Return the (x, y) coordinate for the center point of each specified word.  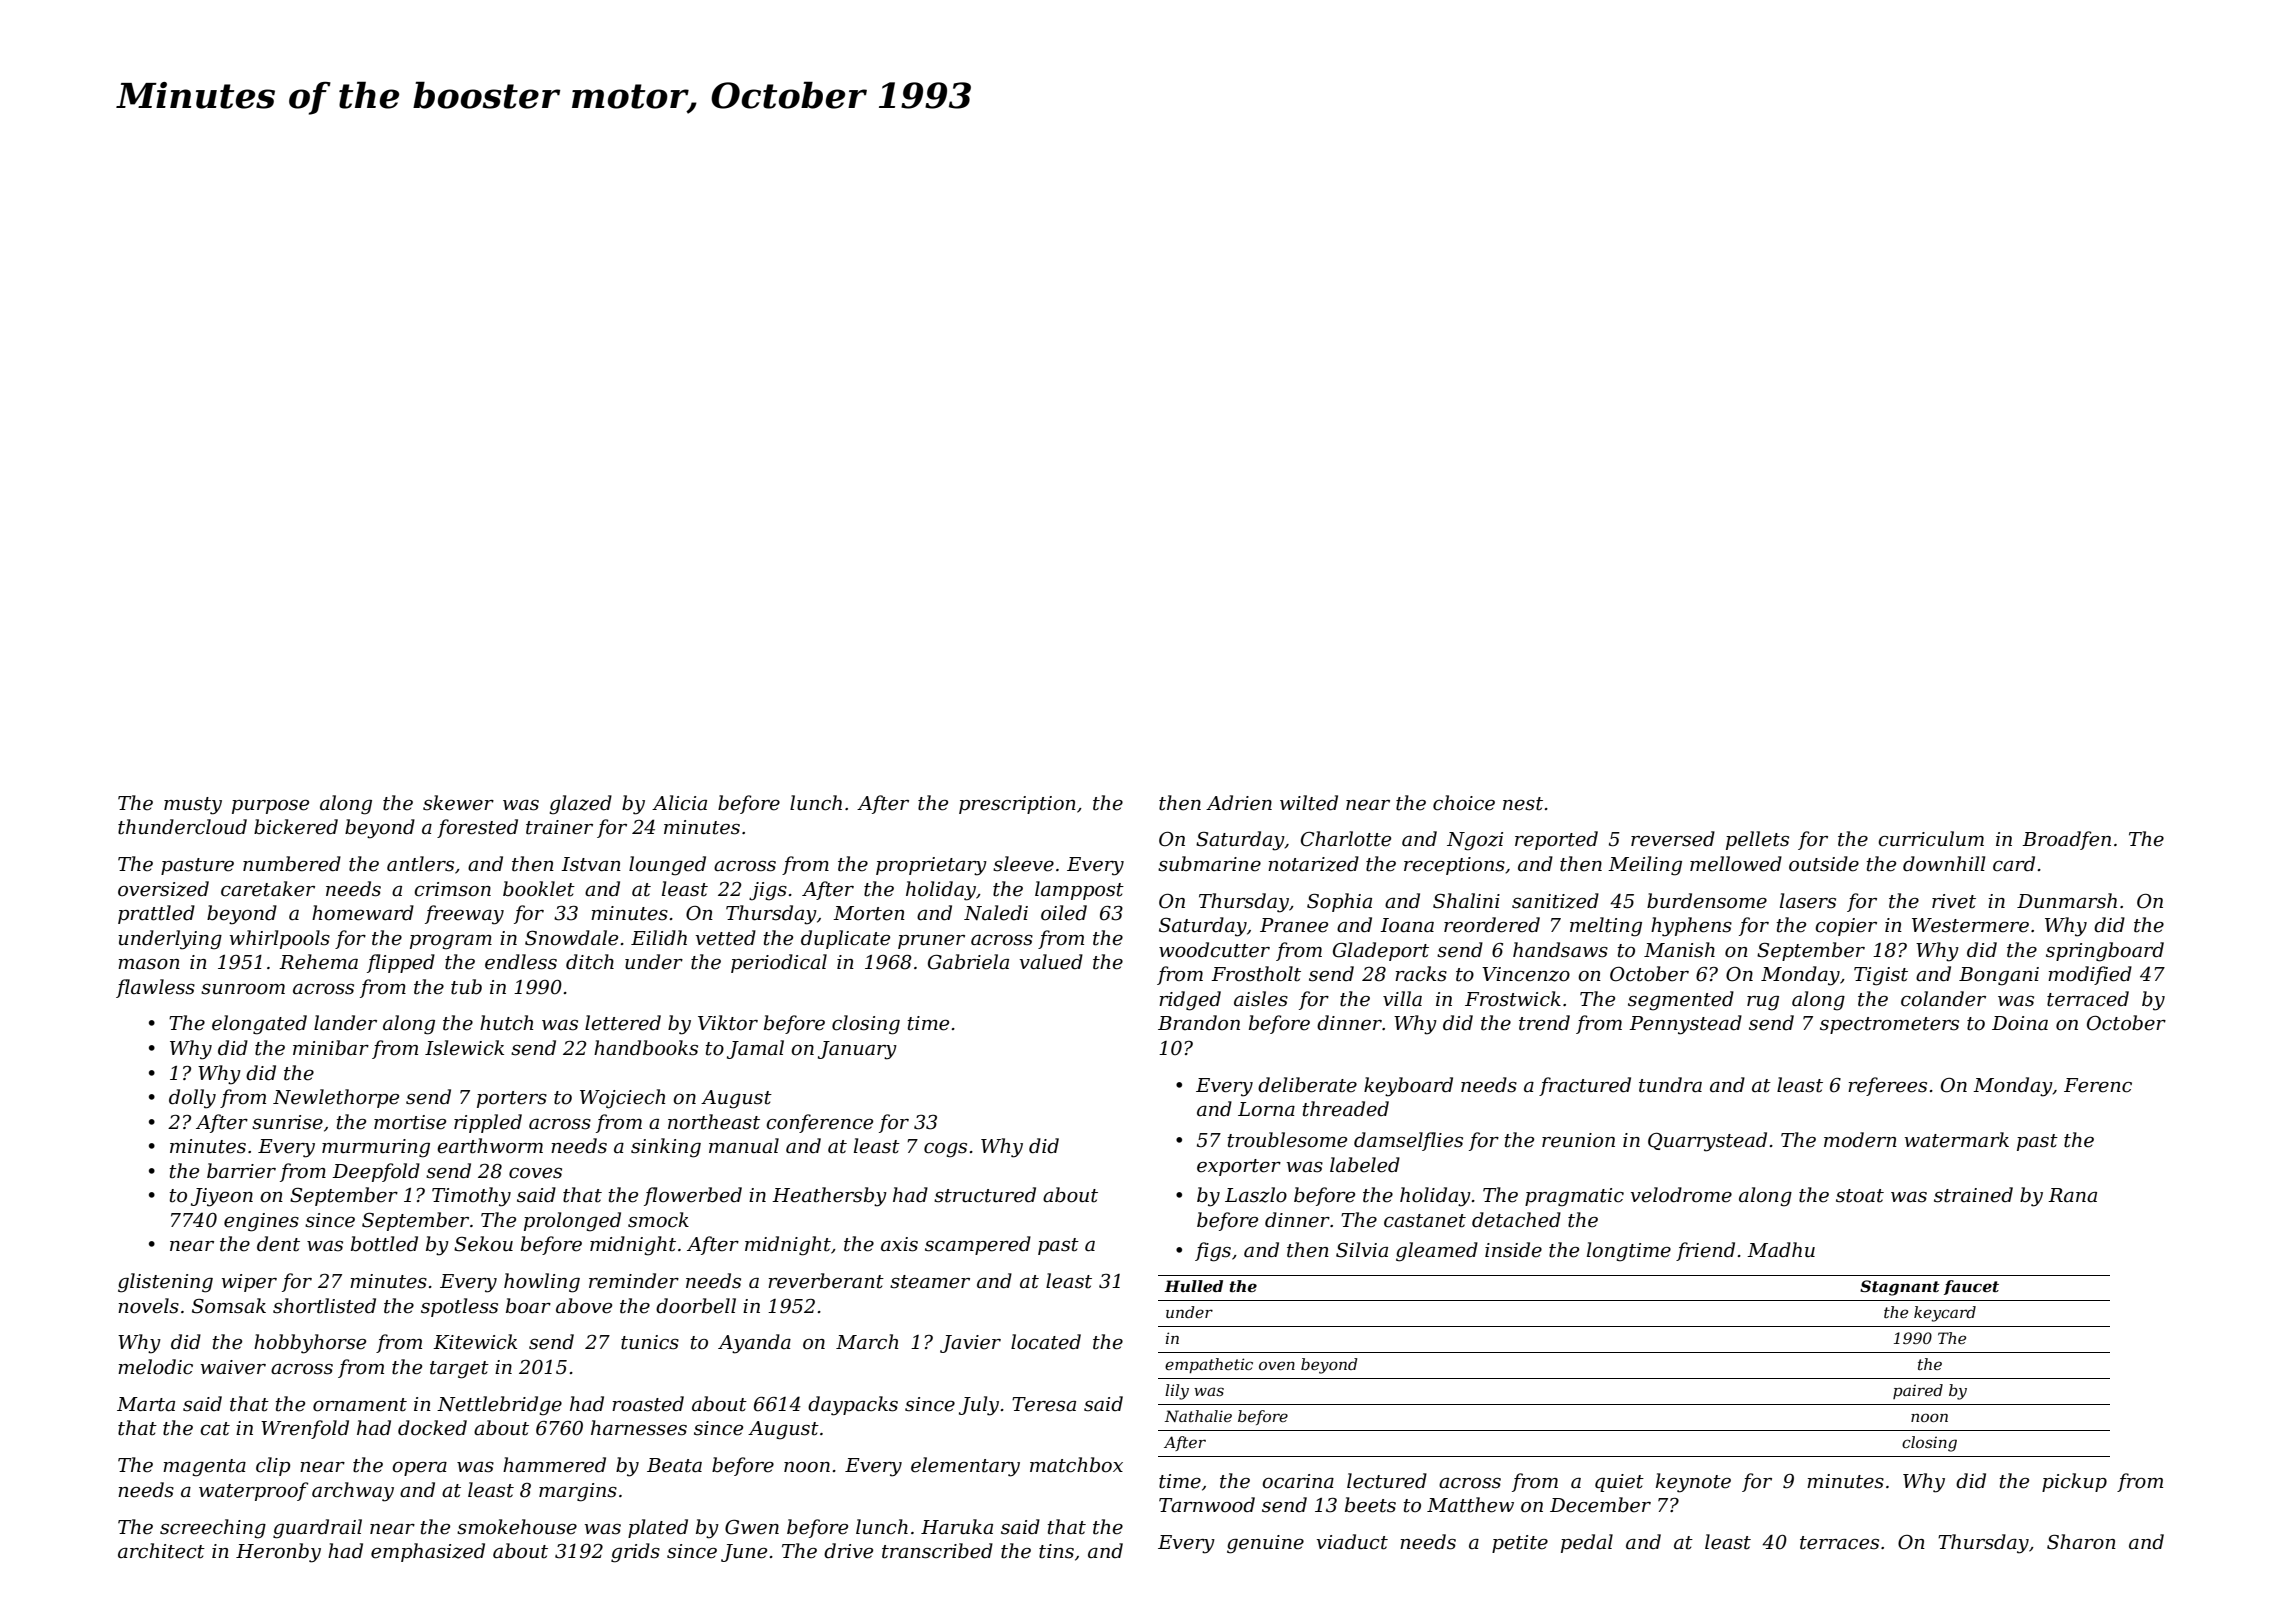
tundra (1670, 1085)
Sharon (2081, 1542)
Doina (2020, 1023)
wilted (1309, 803)
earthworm (490, 1146)
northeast (714, 1122)
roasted (648, 1404)
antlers (420, 864)
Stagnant (1900, 1288)
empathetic (1209, 1365)
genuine (1265, 1544)
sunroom (243, 989)
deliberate (1307, 1085)
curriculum (1931, 839)
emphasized (428, 1552)
